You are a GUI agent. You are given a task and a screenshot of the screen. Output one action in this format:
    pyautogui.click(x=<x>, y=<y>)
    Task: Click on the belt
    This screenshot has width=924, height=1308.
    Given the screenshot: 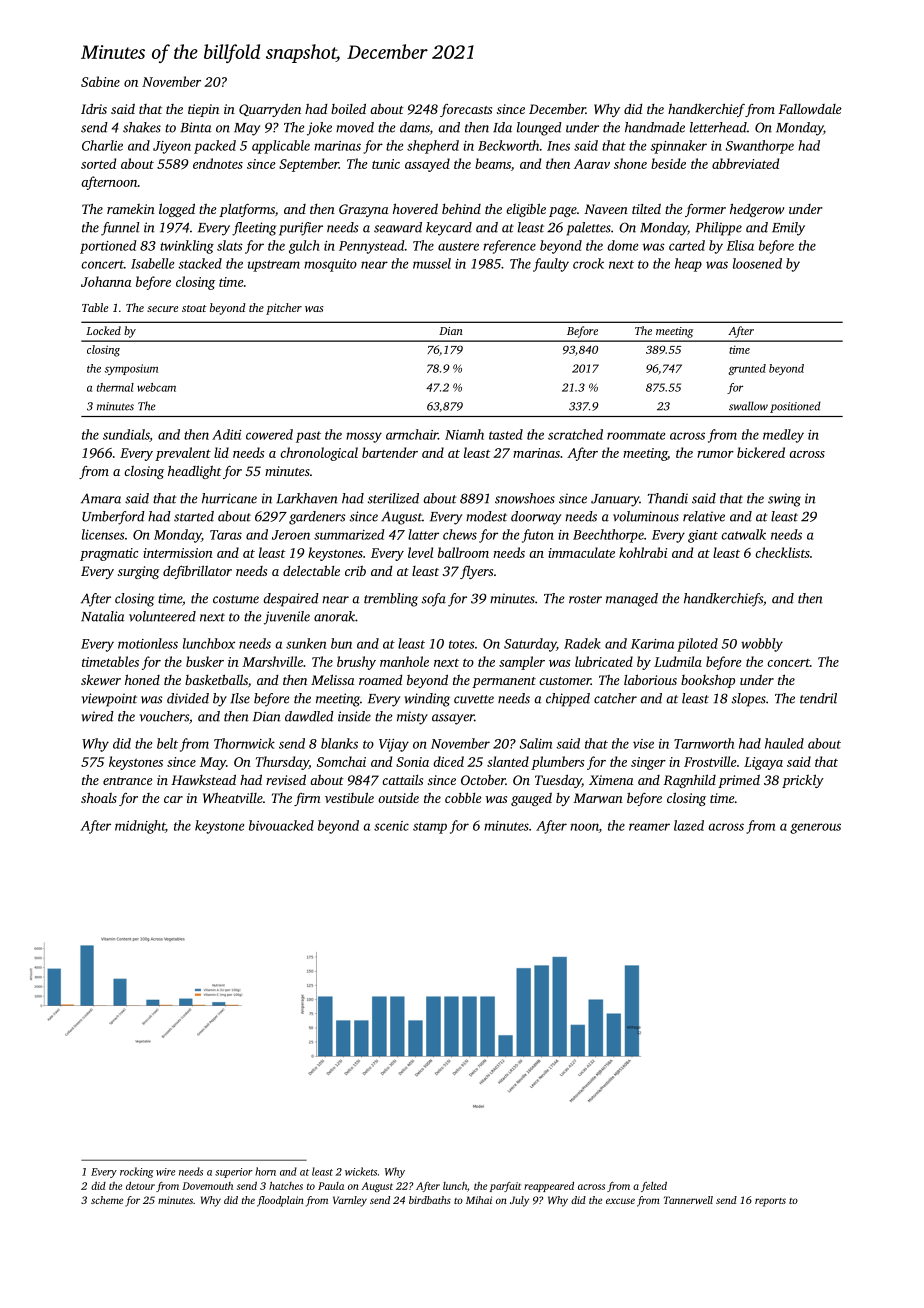 What is the action you would take?
    pyautogui.click(x=167, y=743)
